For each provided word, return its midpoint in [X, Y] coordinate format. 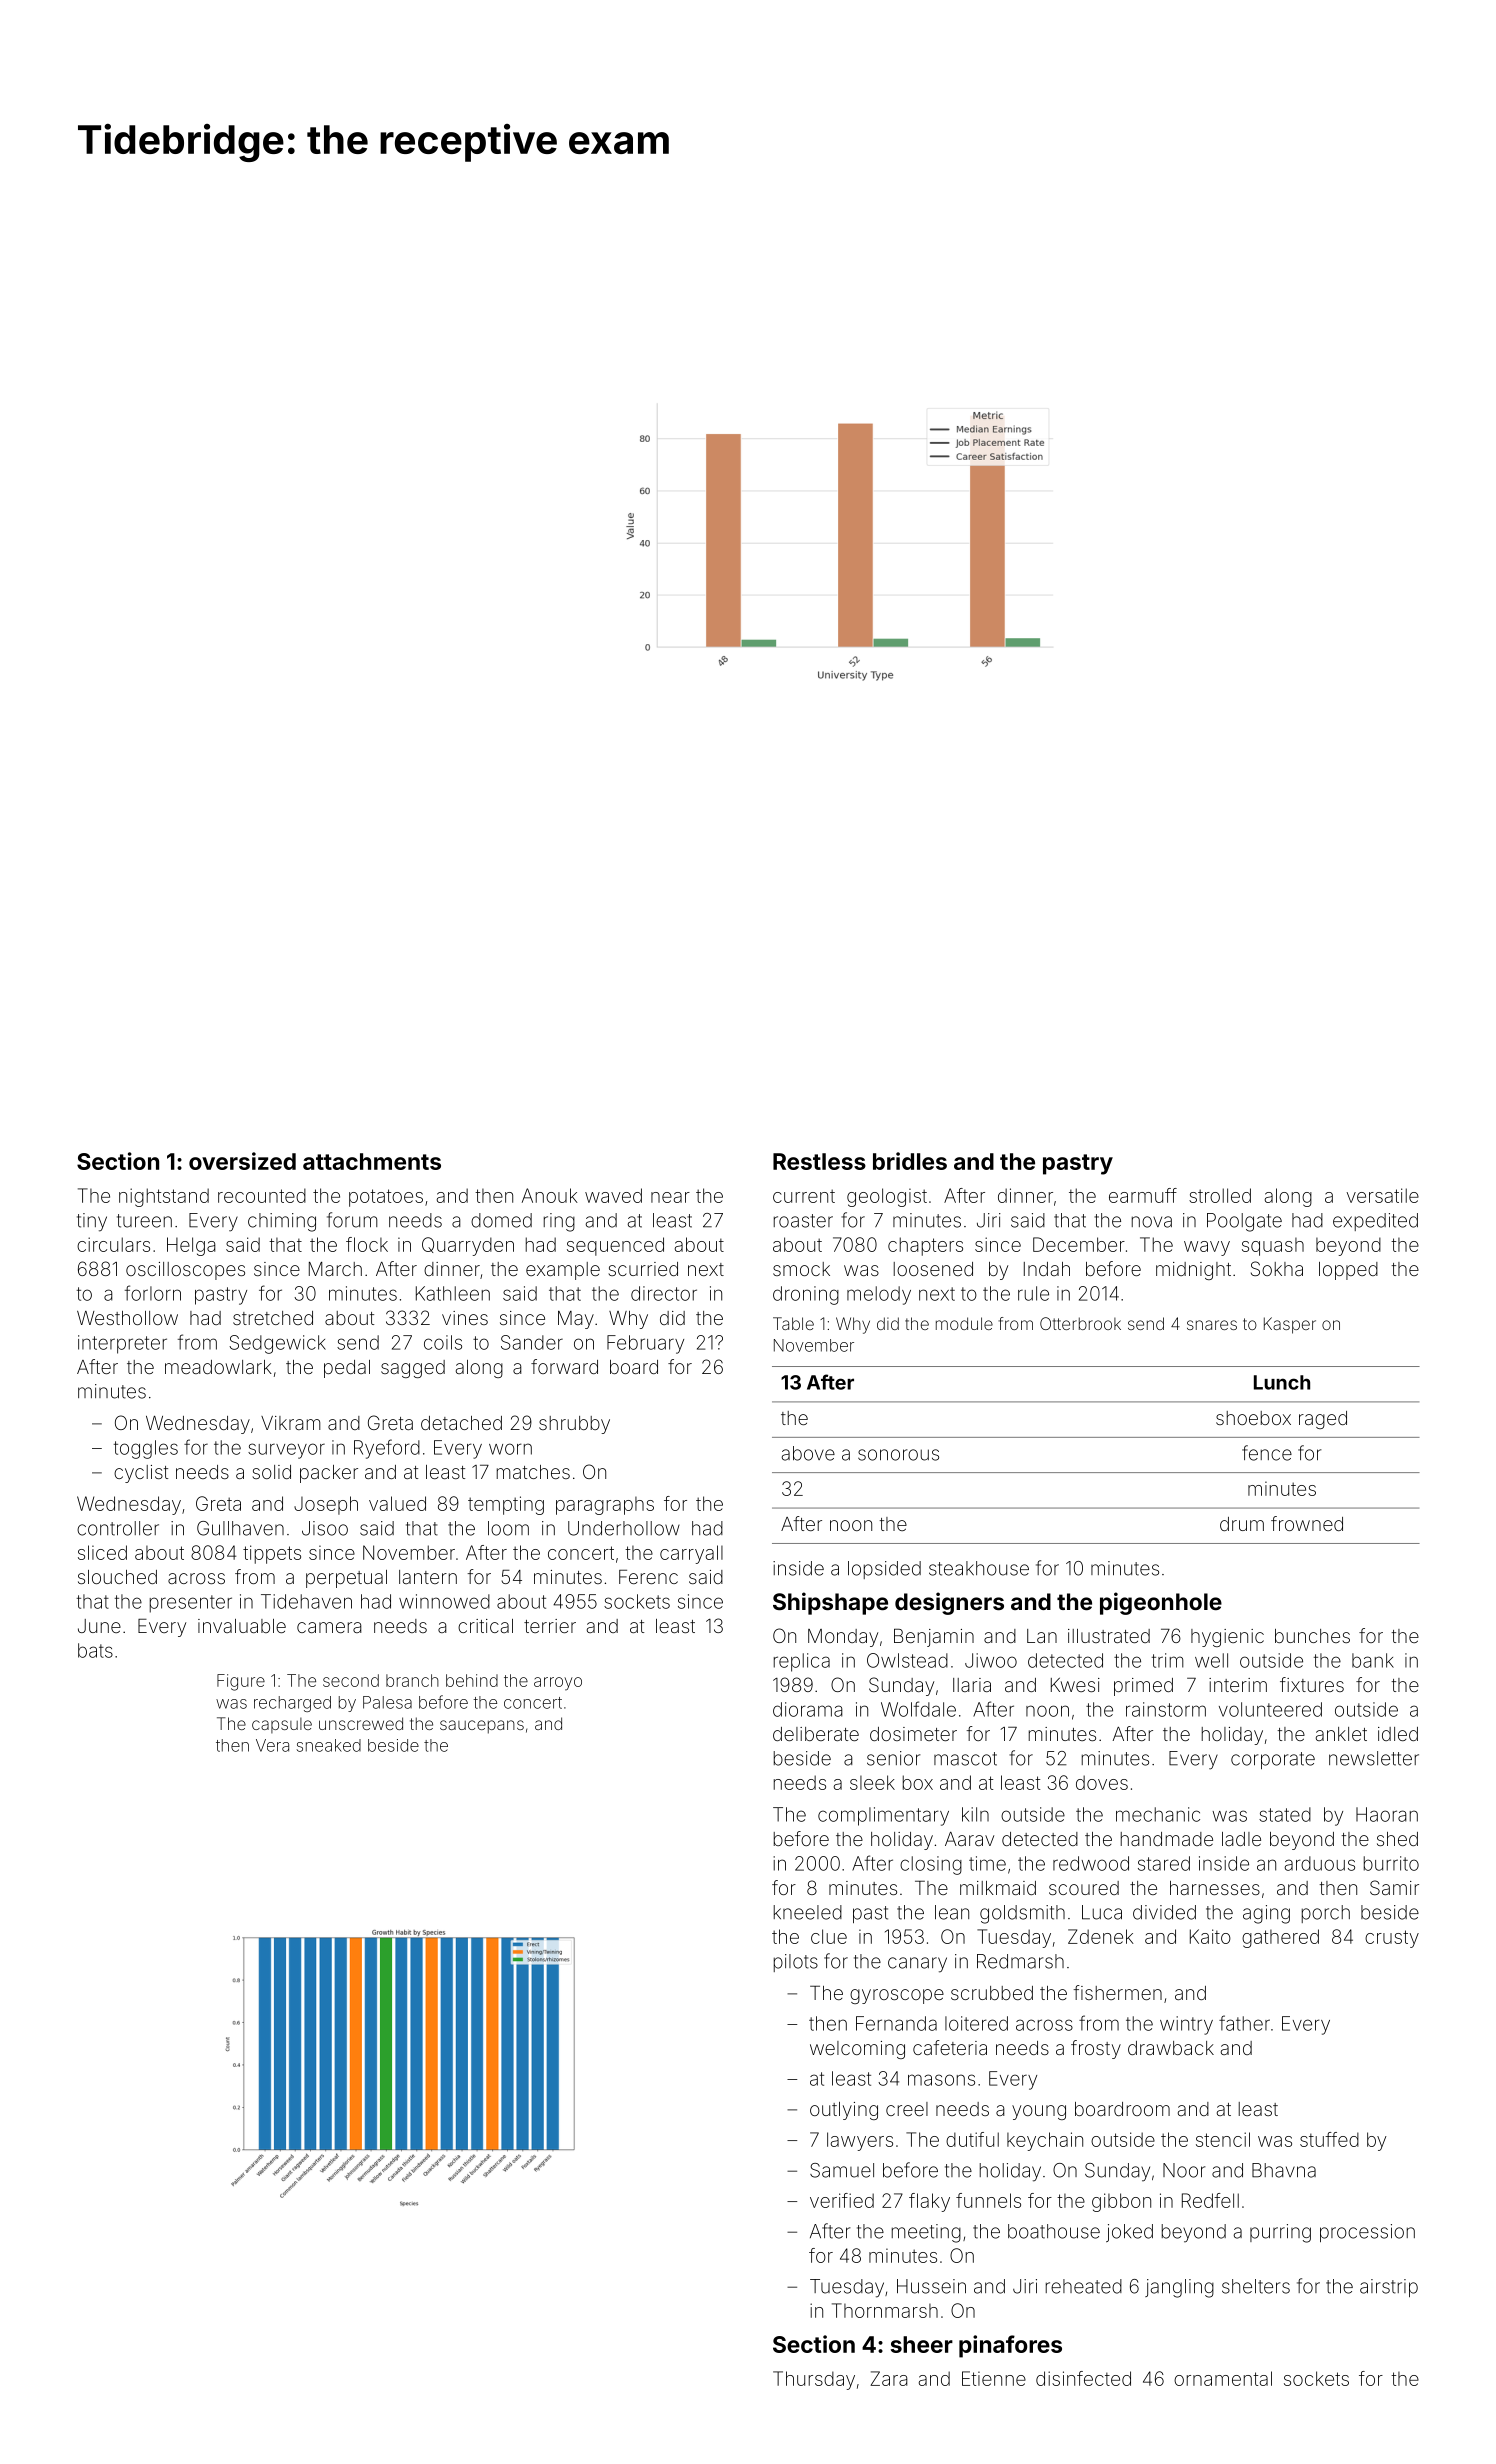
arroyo [558, 1684]
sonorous [898, 1455]
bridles [910, 1161]
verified [842, 2200]
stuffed [1329, 2139]
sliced [102, 1552]
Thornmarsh [885, 2310]
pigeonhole [1161, 1603]
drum [1242, 1524]
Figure [241, 1682]
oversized [242, 1161]
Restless [819, 1161]
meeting [926, 2233]
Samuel [842, 2170]
